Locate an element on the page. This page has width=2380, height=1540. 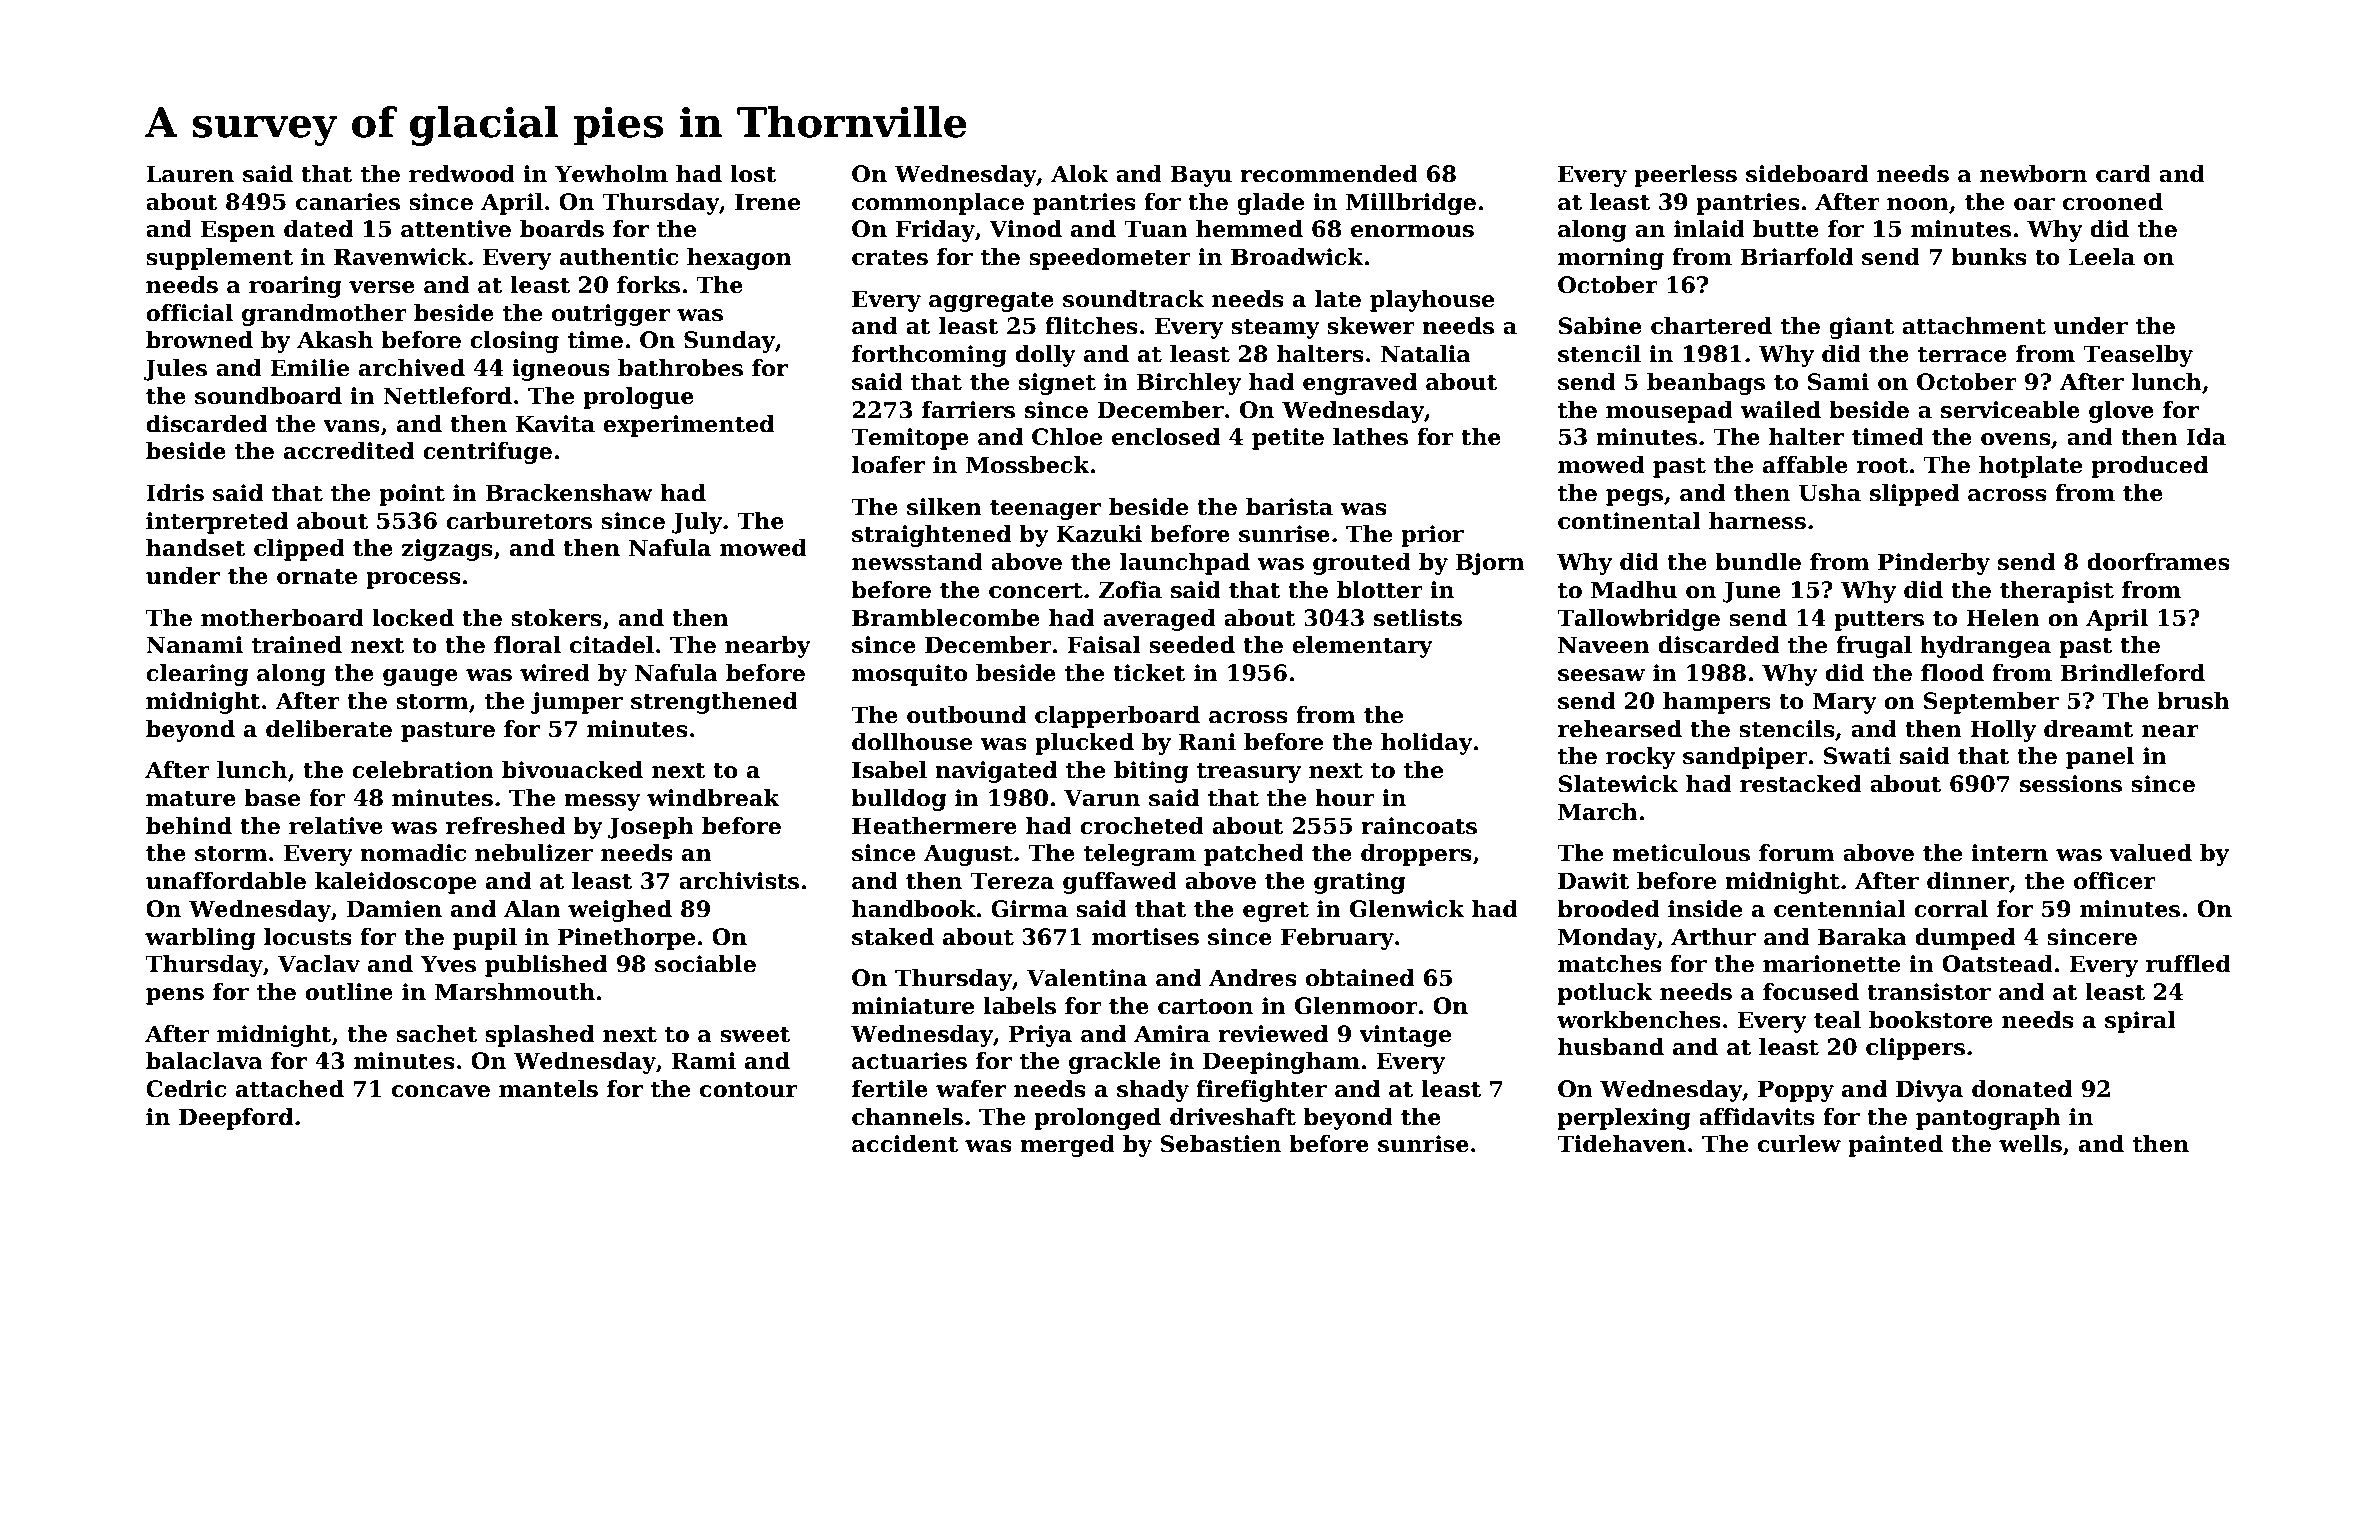
Damien is located at coordinates (394, 909).
